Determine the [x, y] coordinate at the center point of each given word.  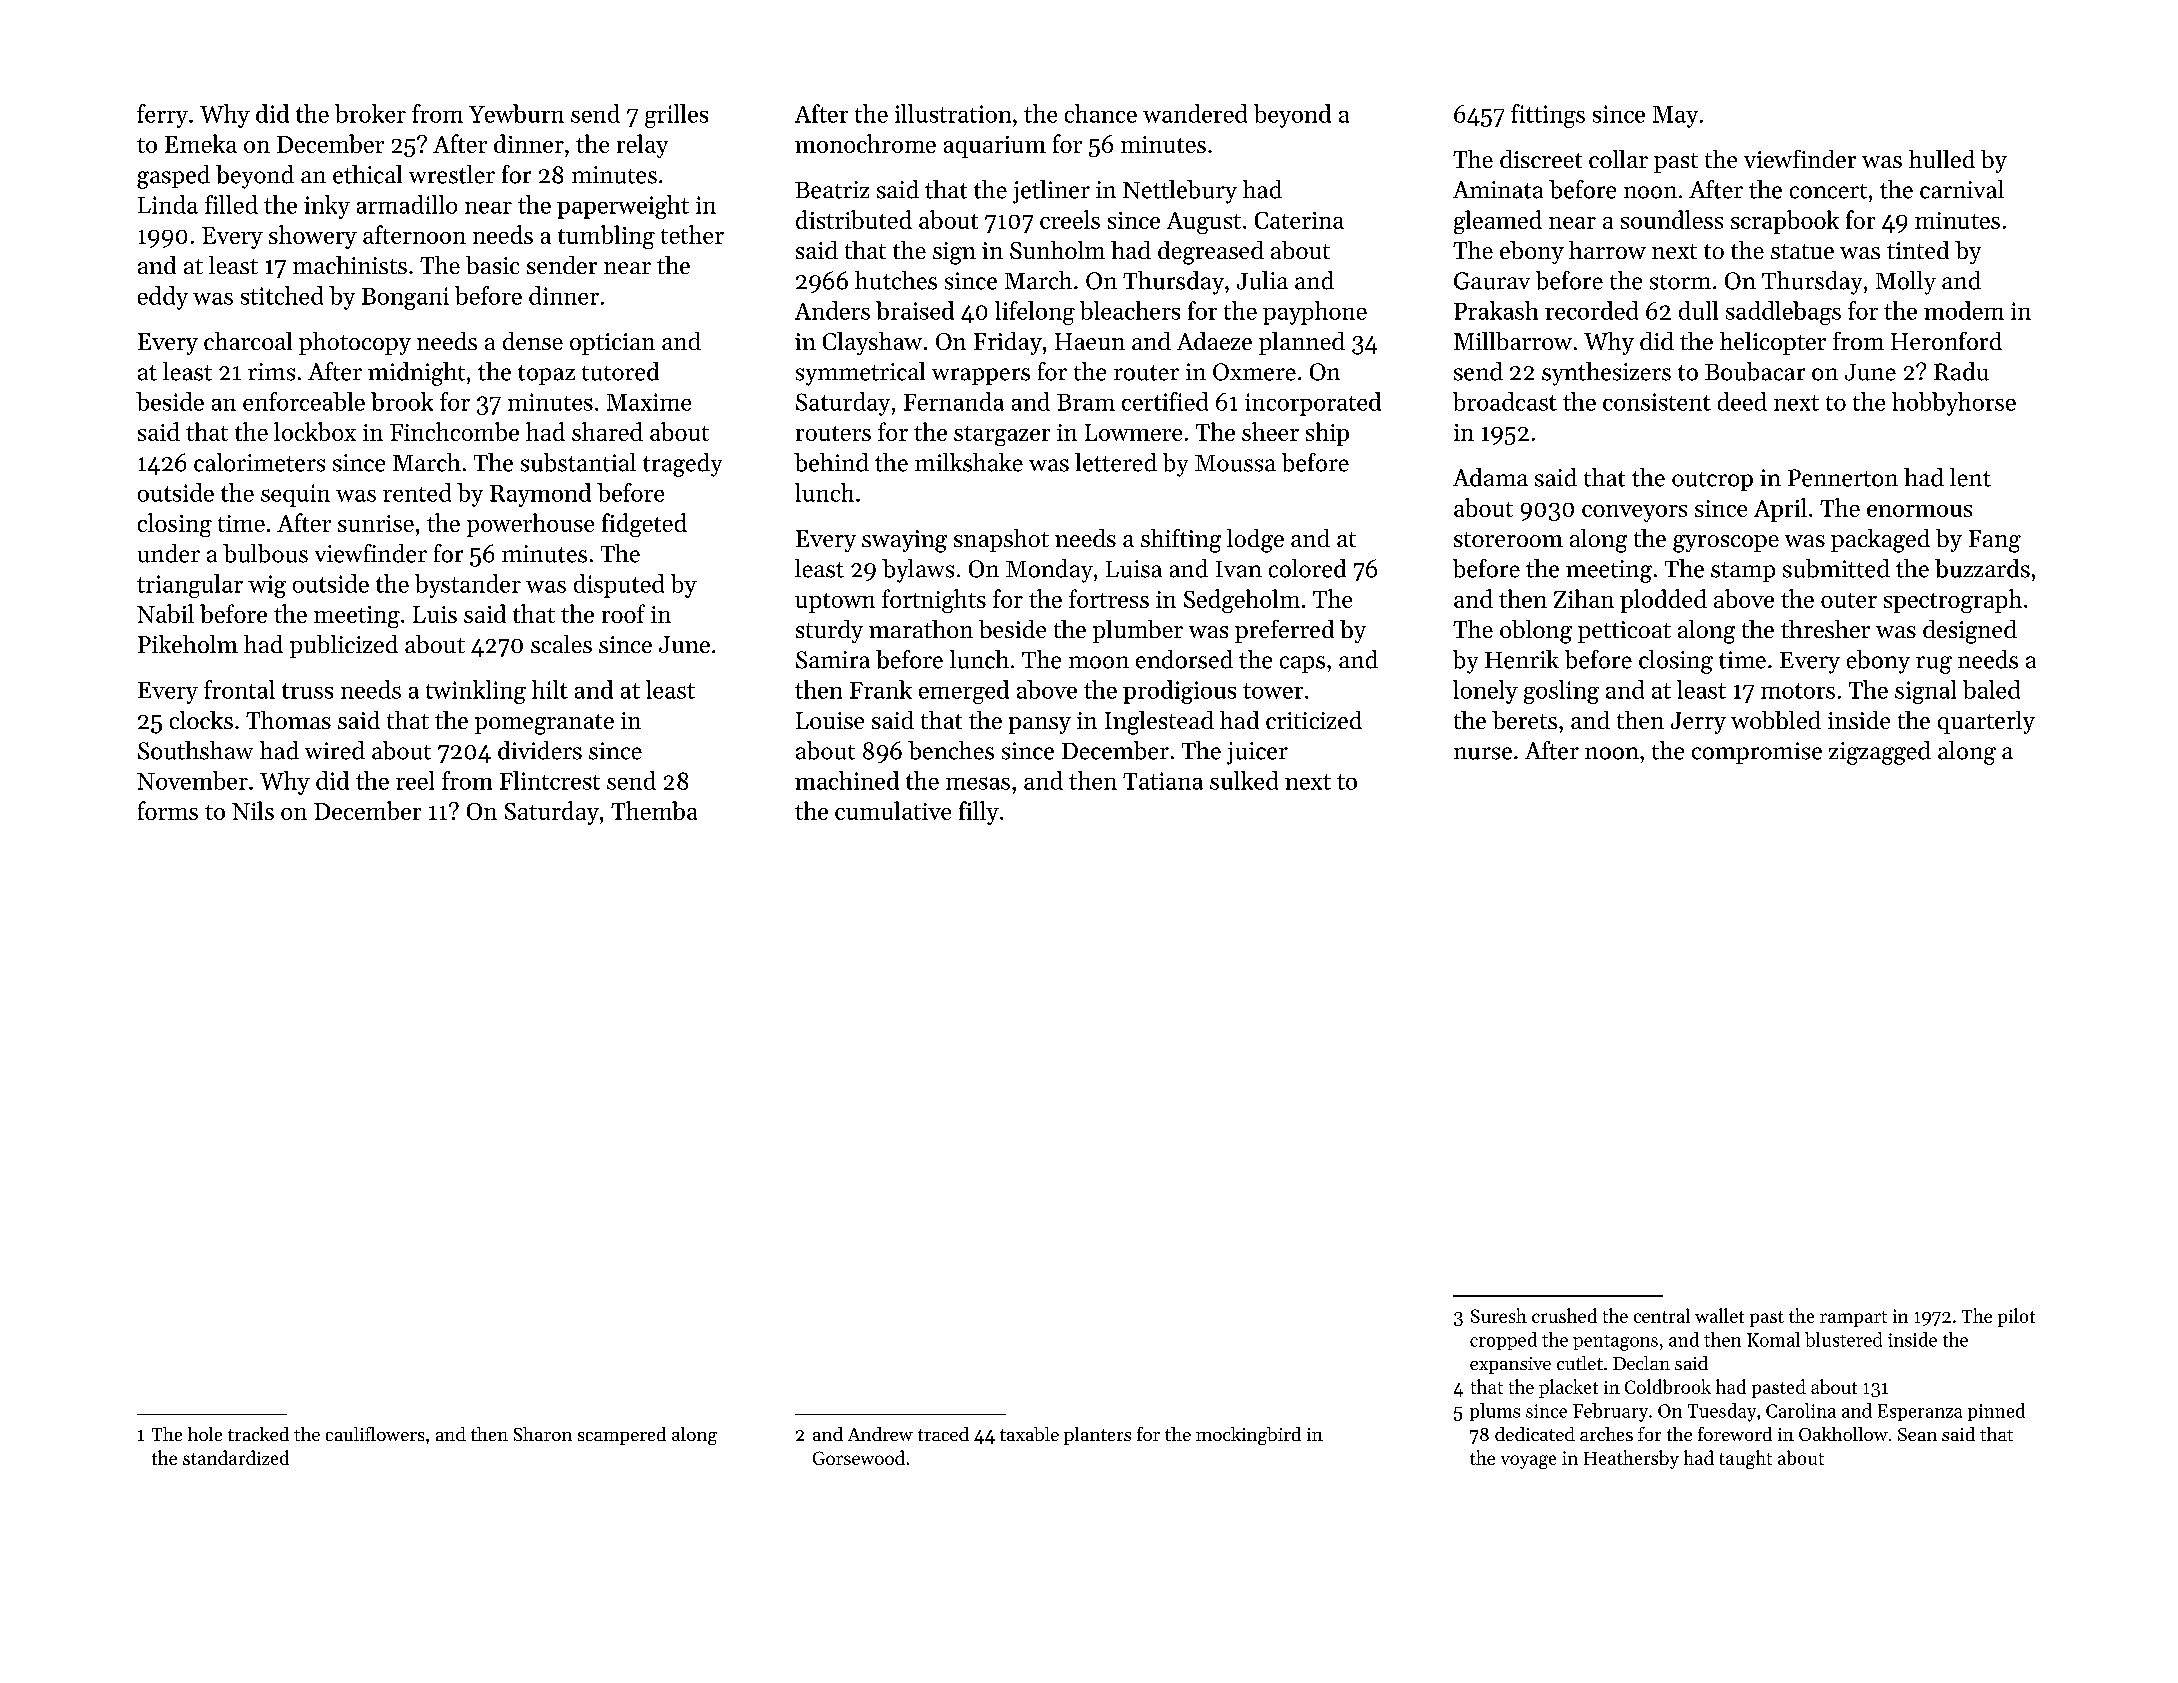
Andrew [880, 1434]
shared [607, 431]
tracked [258, 1434]
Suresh [1499, 1315]
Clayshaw [872, 343]
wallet [1719, 1315]
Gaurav [1492, 281]
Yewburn [516, 113]
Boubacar [1755, 371]
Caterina [1299, 220]
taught [1746, 1459]
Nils [253, 810]
